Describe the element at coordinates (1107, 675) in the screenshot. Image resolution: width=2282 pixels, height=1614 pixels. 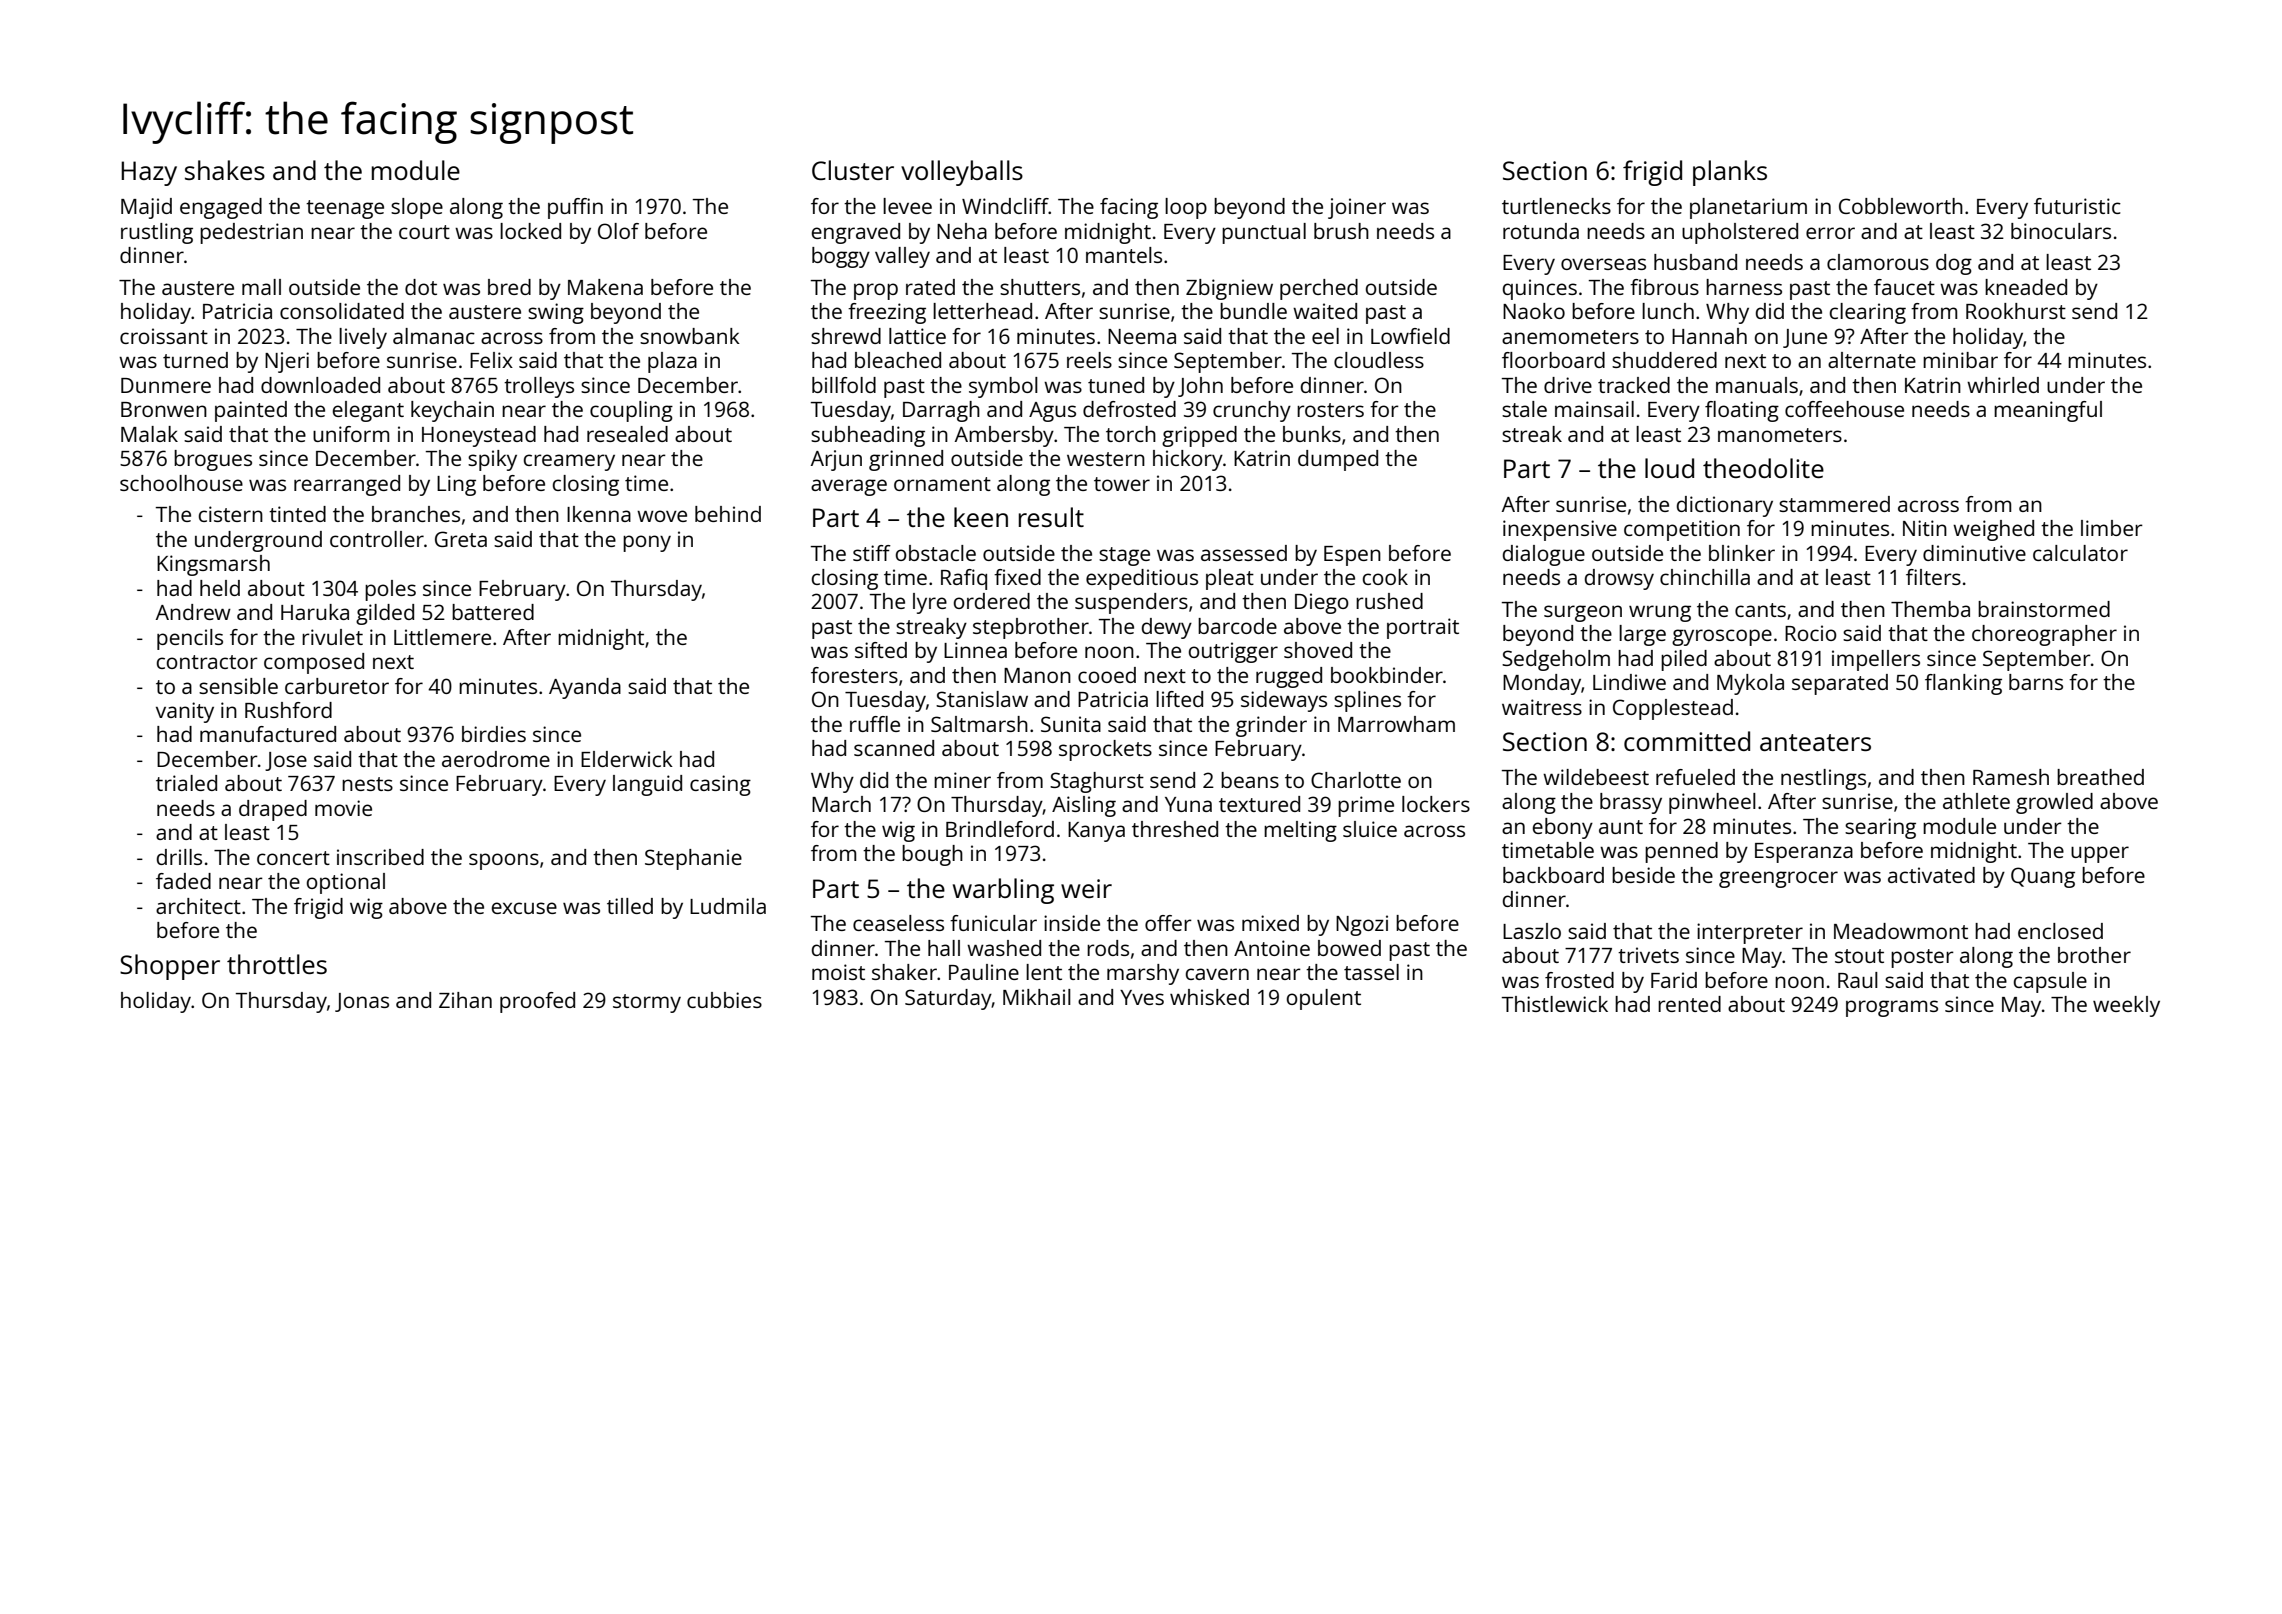
I see `cooed` at that location.
